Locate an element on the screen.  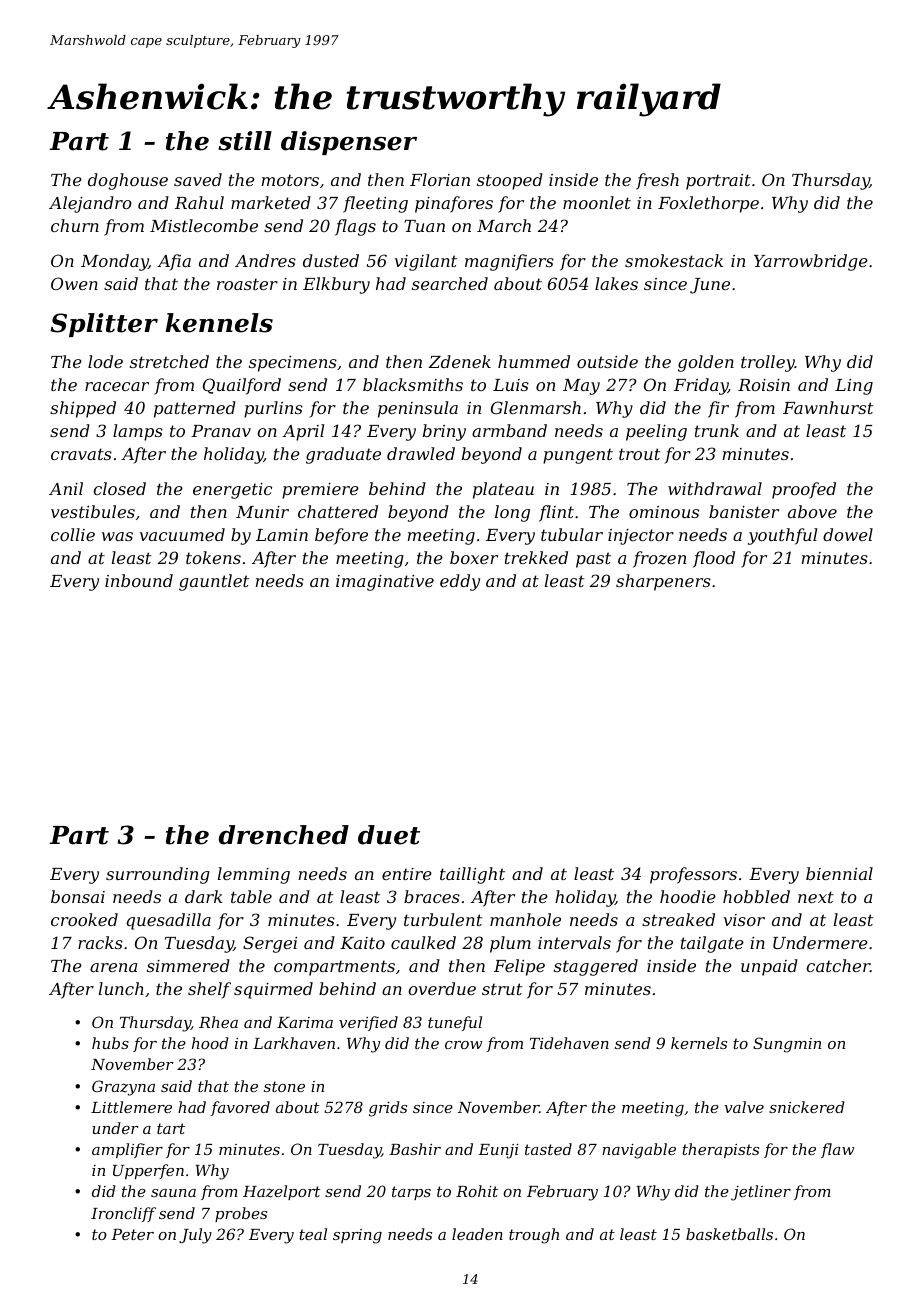
lemming is located at coordinates (254, 875).
